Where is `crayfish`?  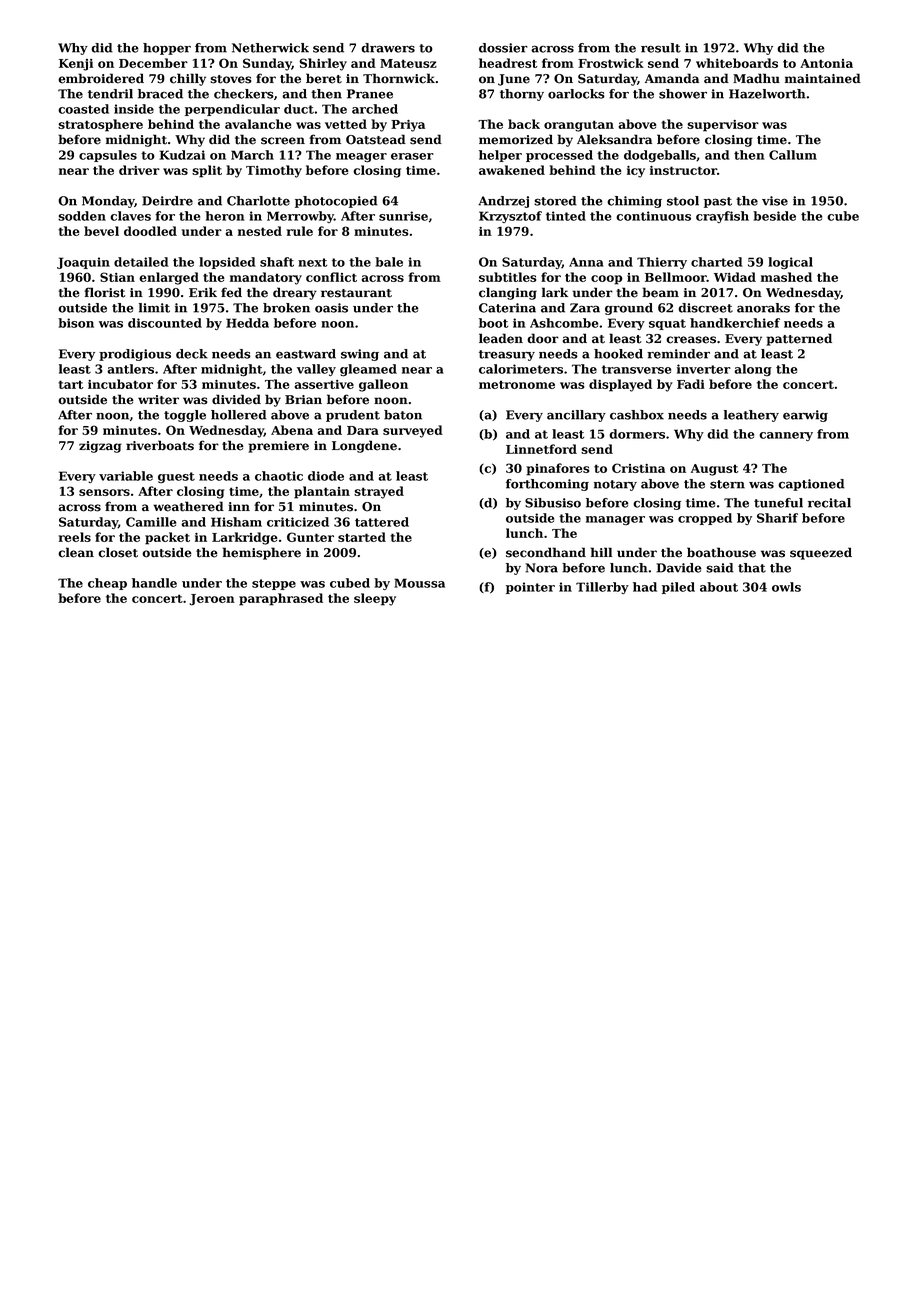 crayfish is located at coordinates (722, 217).
